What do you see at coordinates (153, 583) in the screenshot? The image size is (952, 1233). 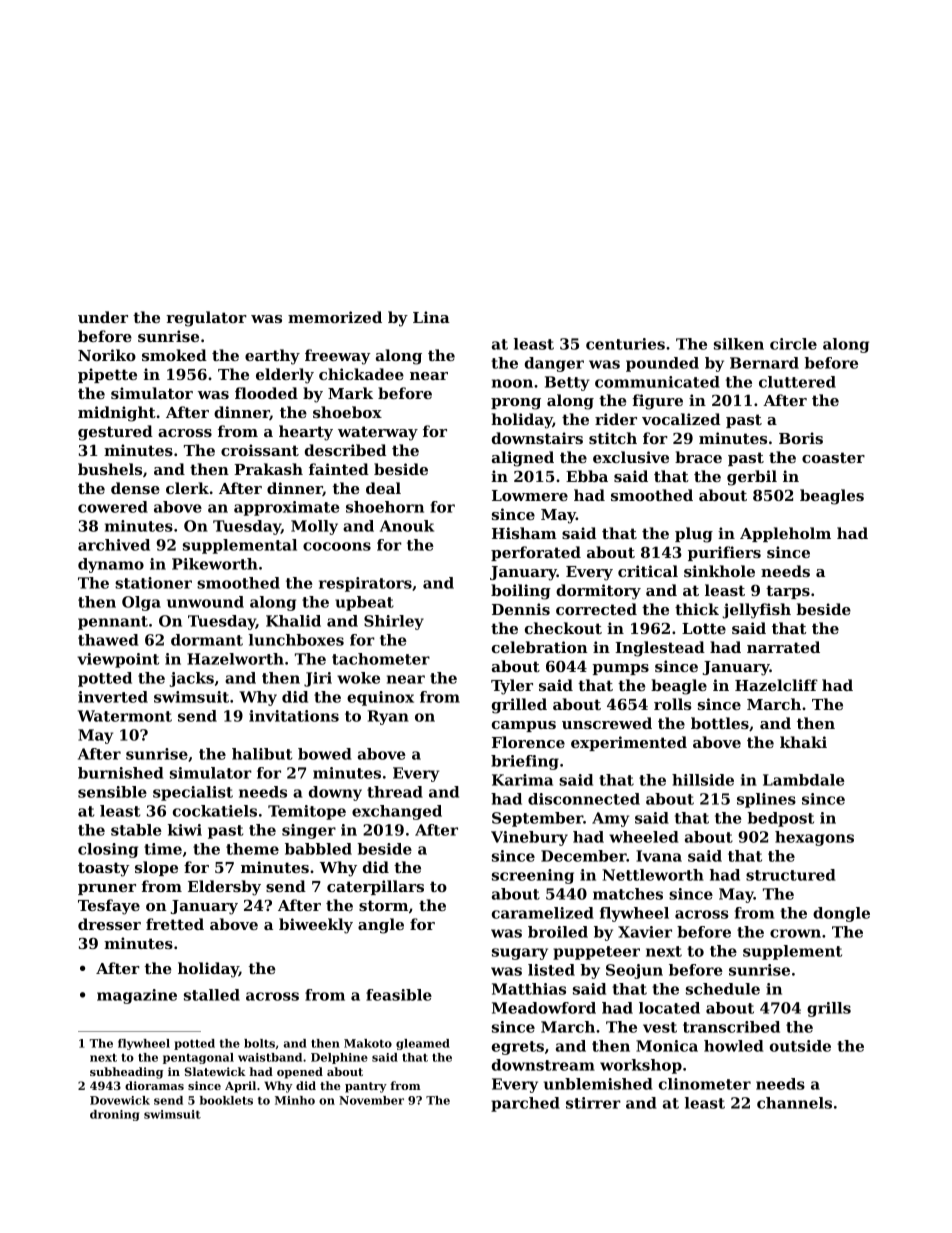 I see `stationer` at bounding box center [153, 583].
